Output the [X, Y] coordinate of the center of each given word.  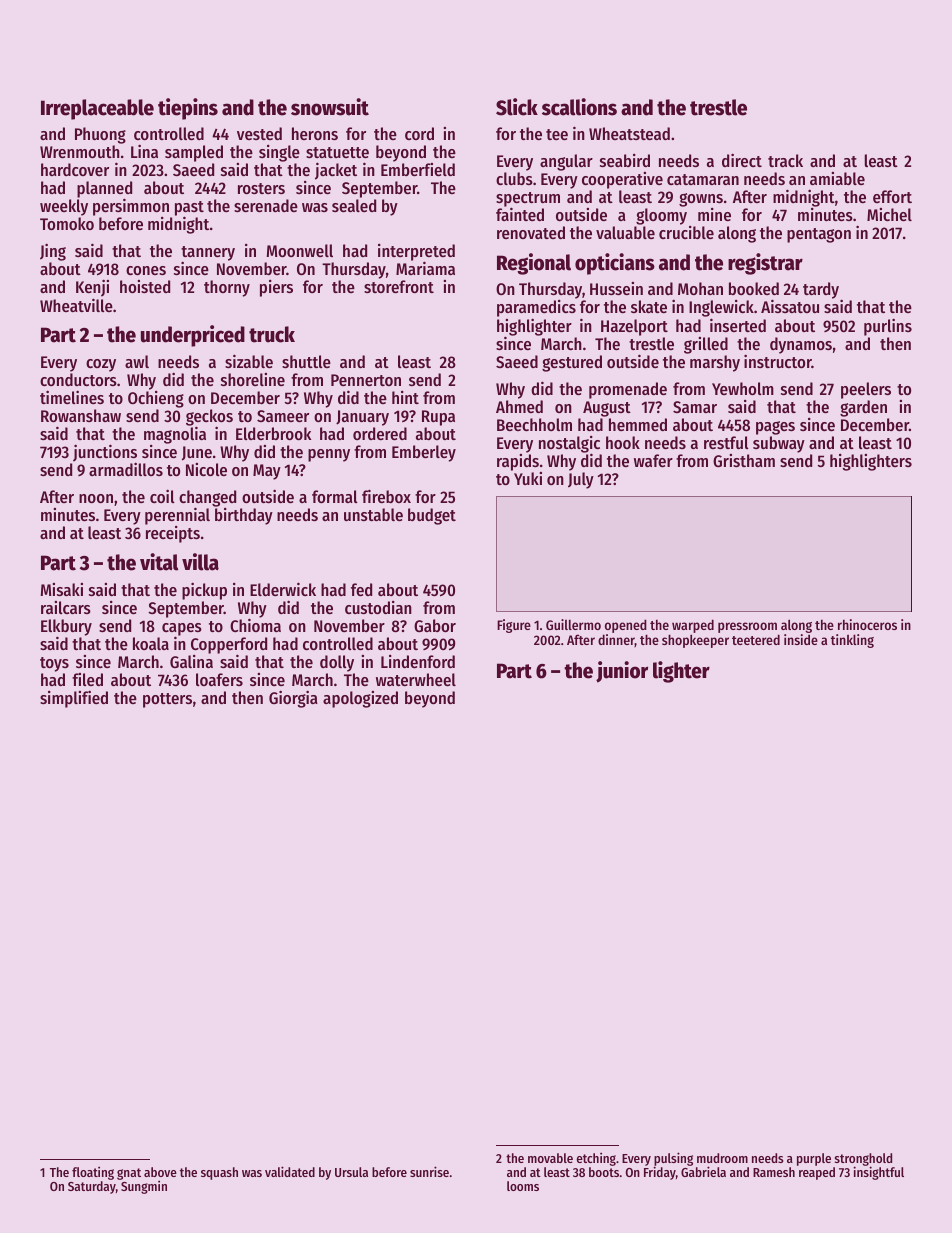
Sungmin [144, 1187]
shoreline [253, 379]
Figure [514, 626]
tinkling [852, 641]
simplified [74, 699]
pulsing [673, 1159]
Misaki [61, 589]
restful [726, 442]
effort [892, 196]
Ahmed [519, 406]
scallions [579, 107]
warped [693, 626]
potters [167, 700]
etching [596, 1159]
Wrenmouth [80, 151]
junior [622, 672]
